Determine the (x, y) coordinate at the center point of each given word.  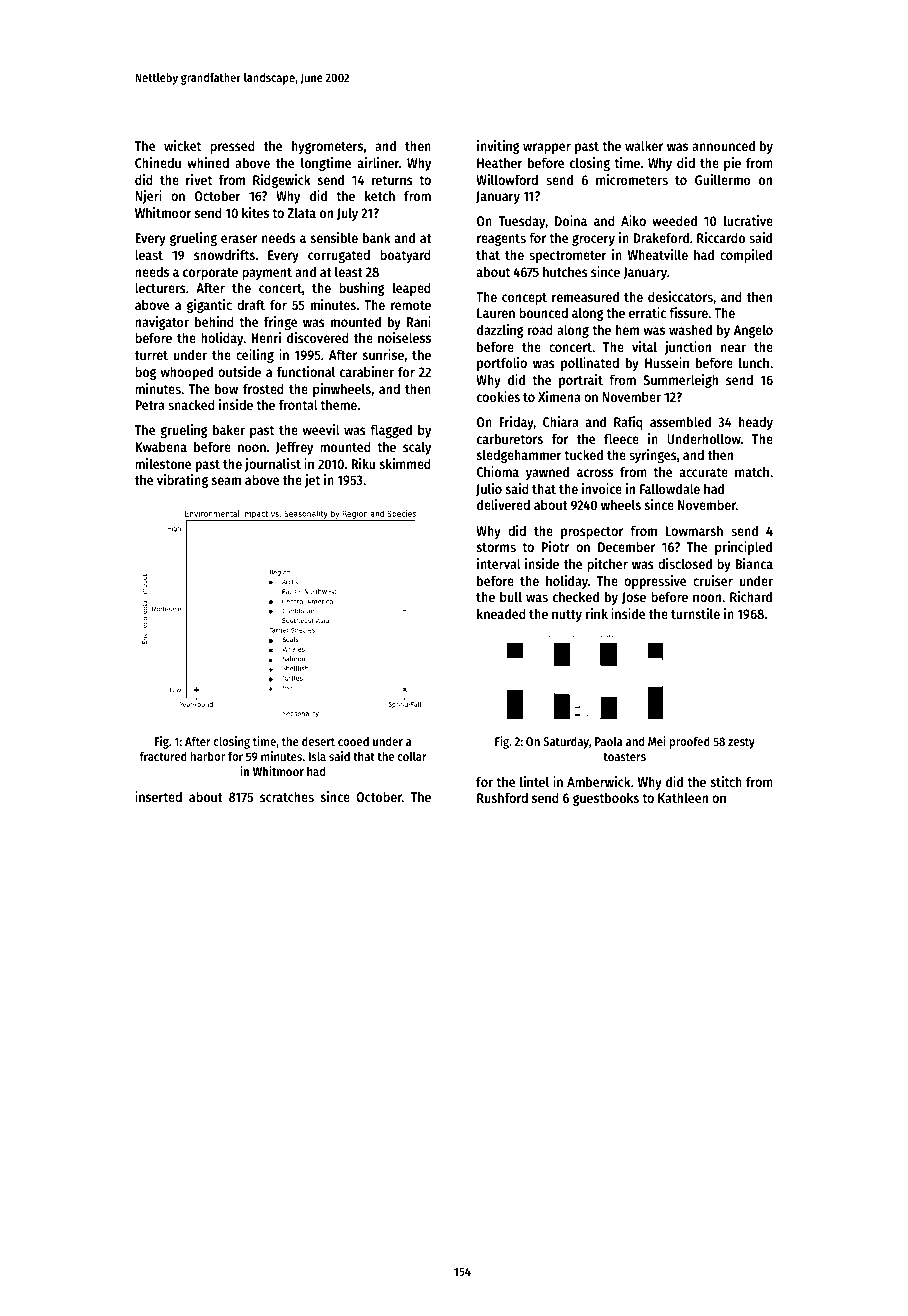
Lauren (496, 313)
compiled (746, 256)
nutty (567, 616)
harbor (208, 756)
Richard (751, 596)
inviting (498, 147)
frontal (298, 404)
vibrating (182, 481)
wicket (182, 145)
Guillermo (723, 179)
